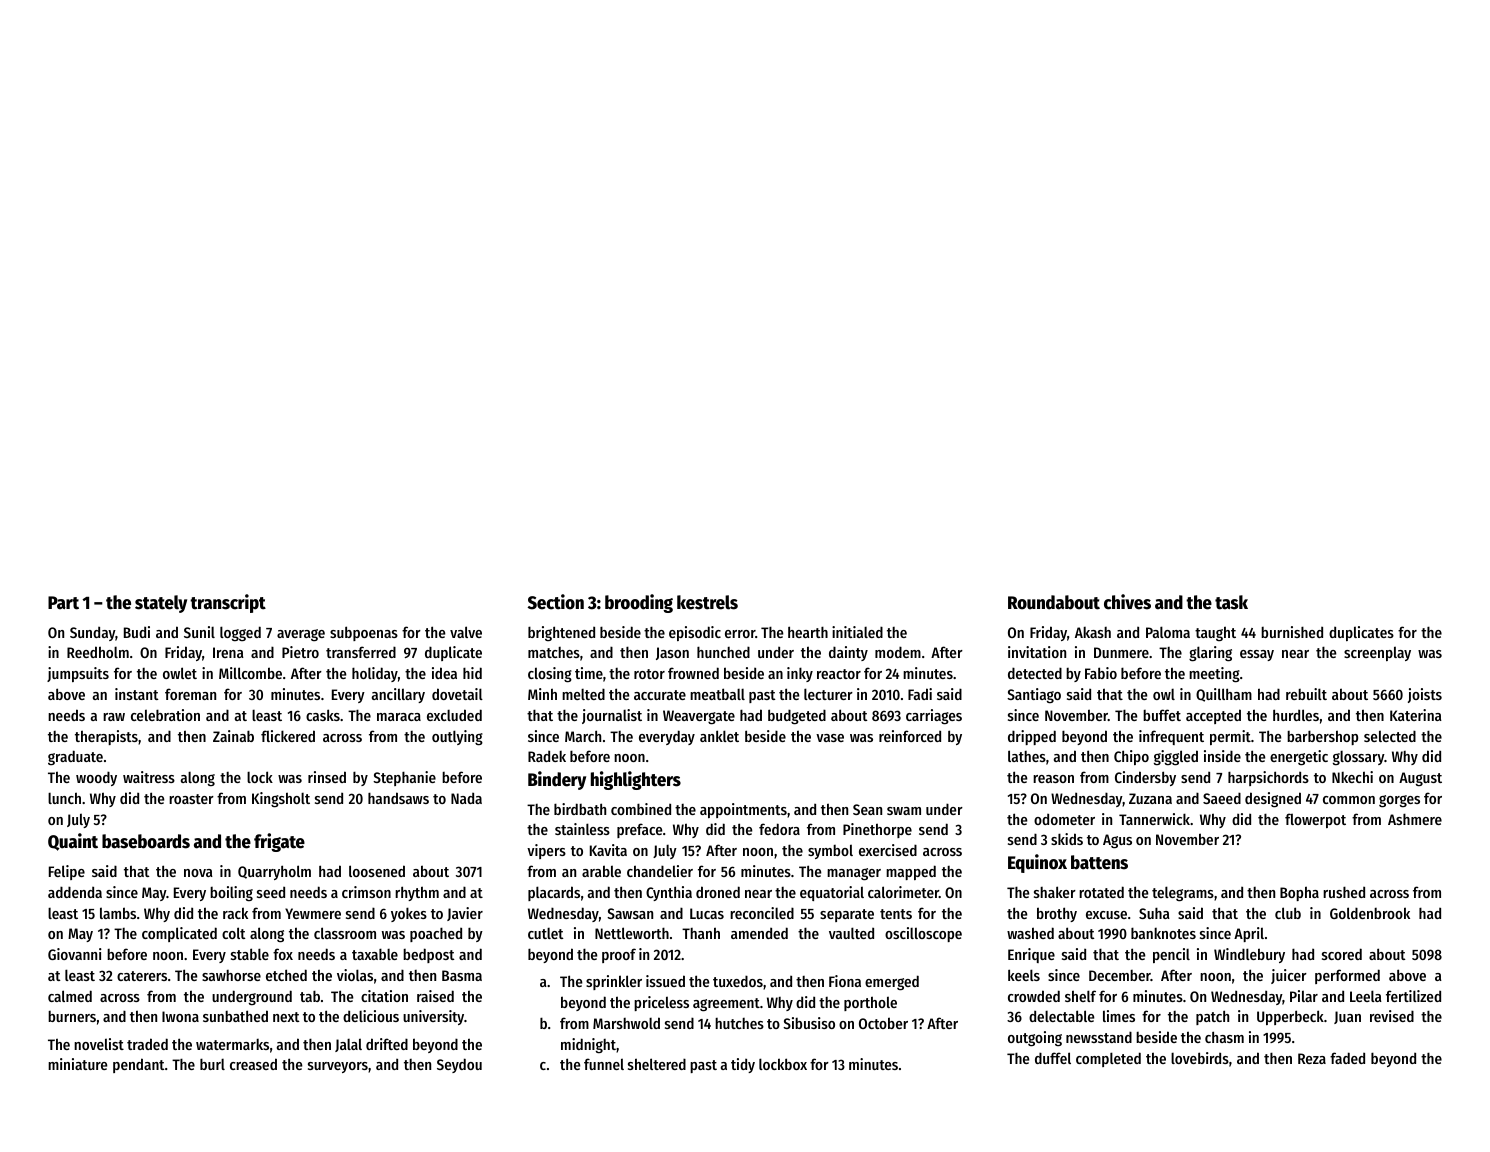  I want to click on kestrels, so click(707, 602).
